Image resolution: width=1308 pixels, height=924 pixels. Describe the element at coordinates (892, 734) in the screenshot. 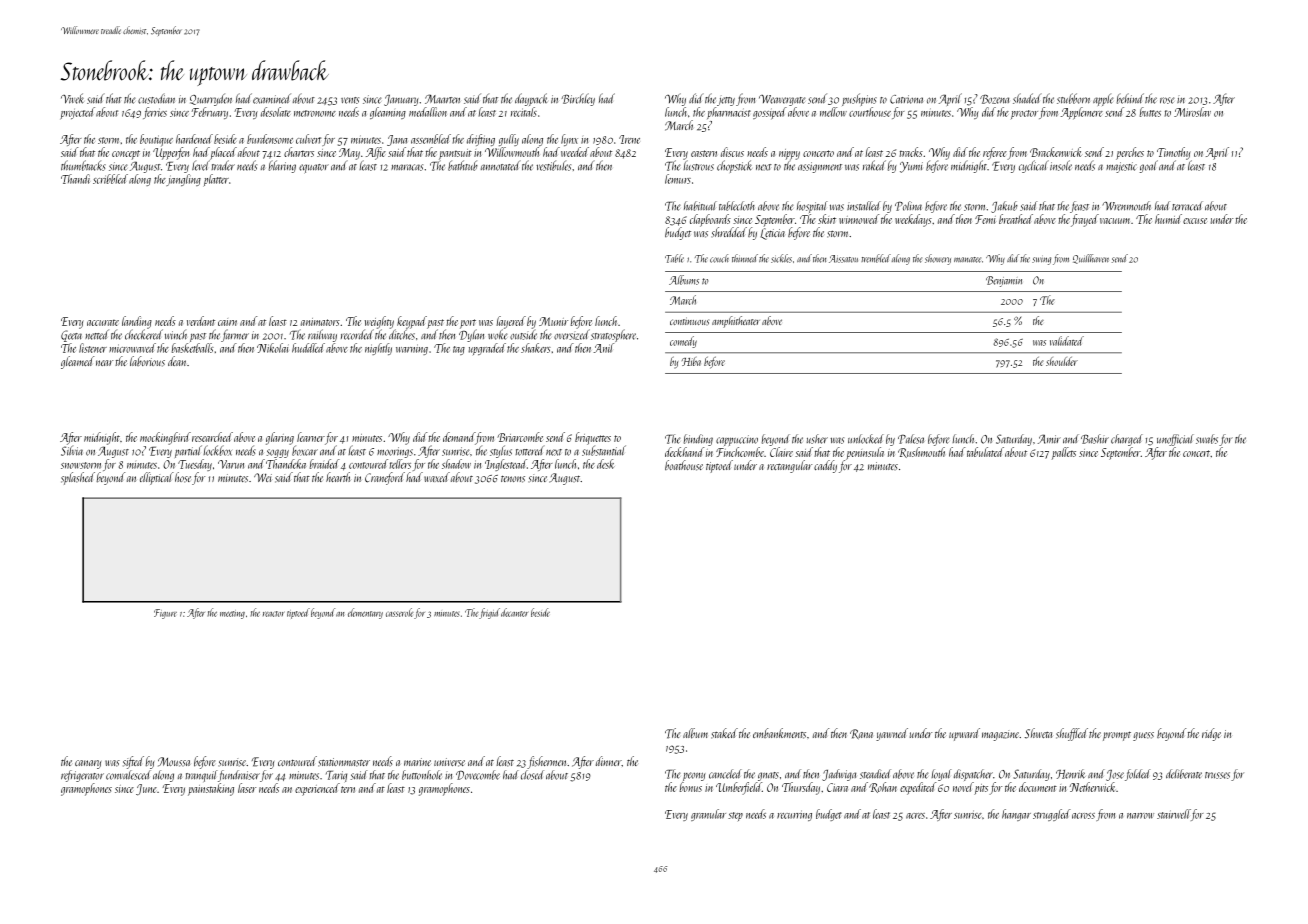

I see `yawned` at that location.
